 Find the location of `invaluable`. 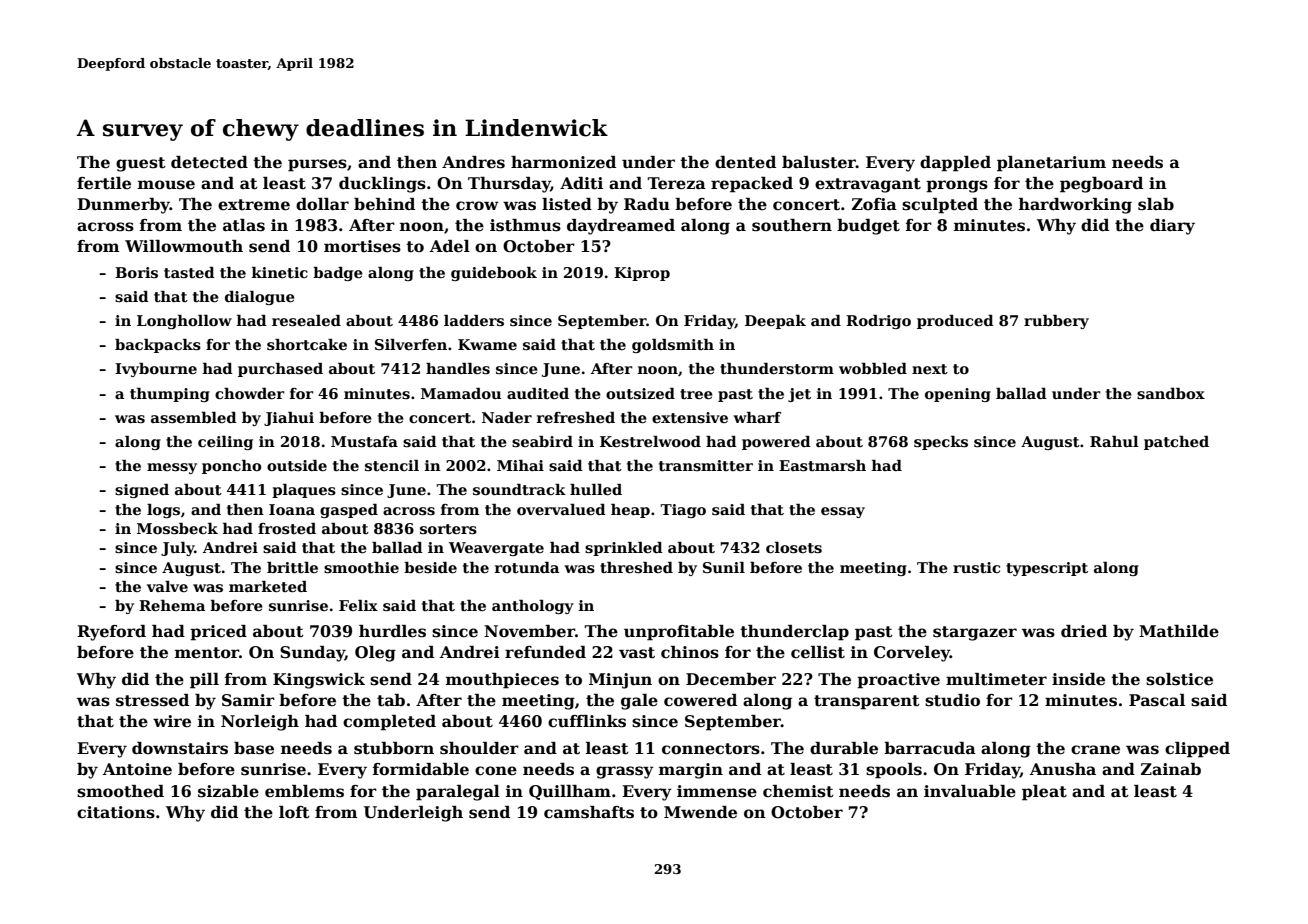

invaluable is located at coordinates (970, 791).
